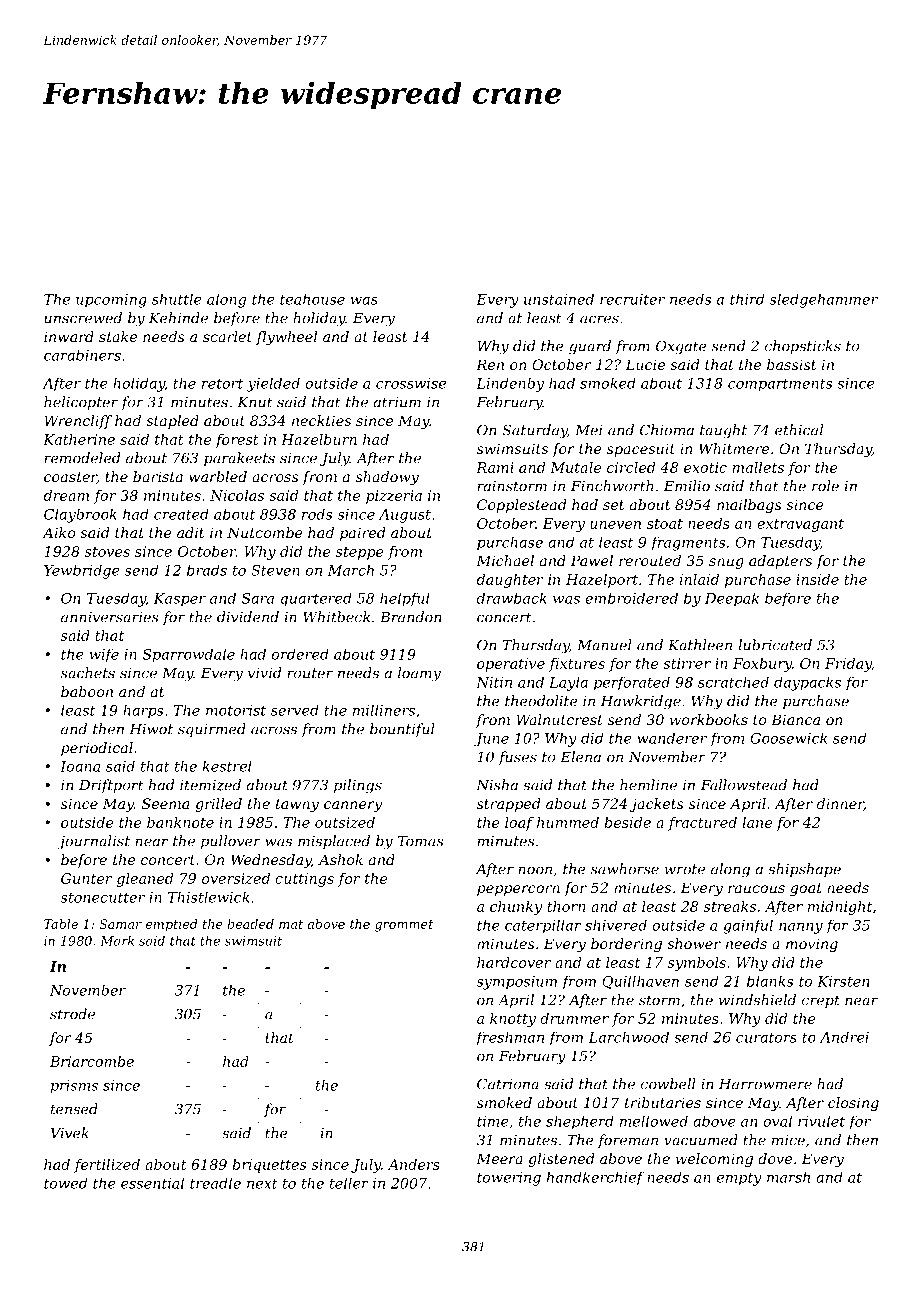 This screenshot has height=1308, width=924. Describe the element at coordinates (697, 964) in the screenshot. I see `symbols` at that location.
